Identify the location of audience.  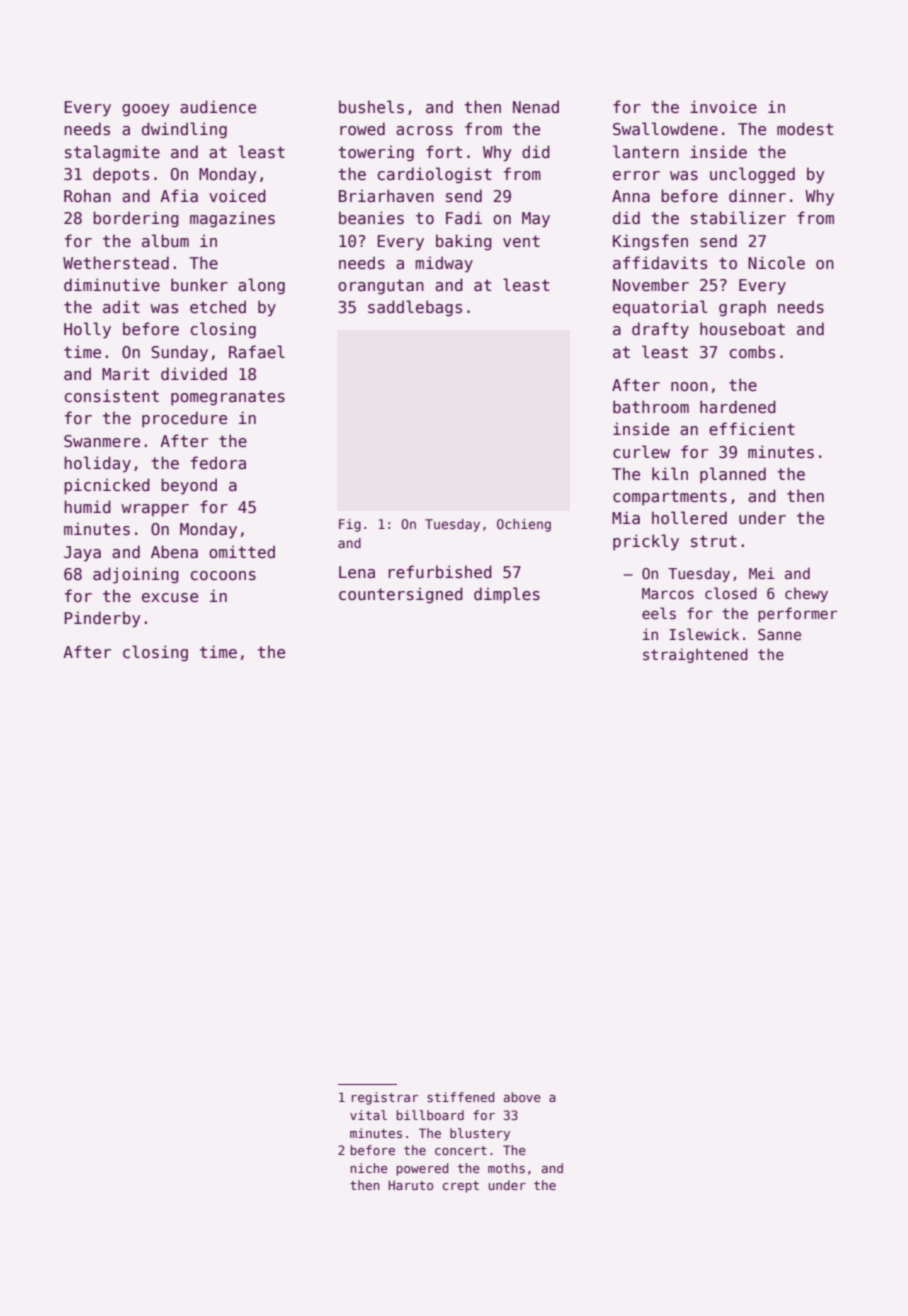
(218, 107).
